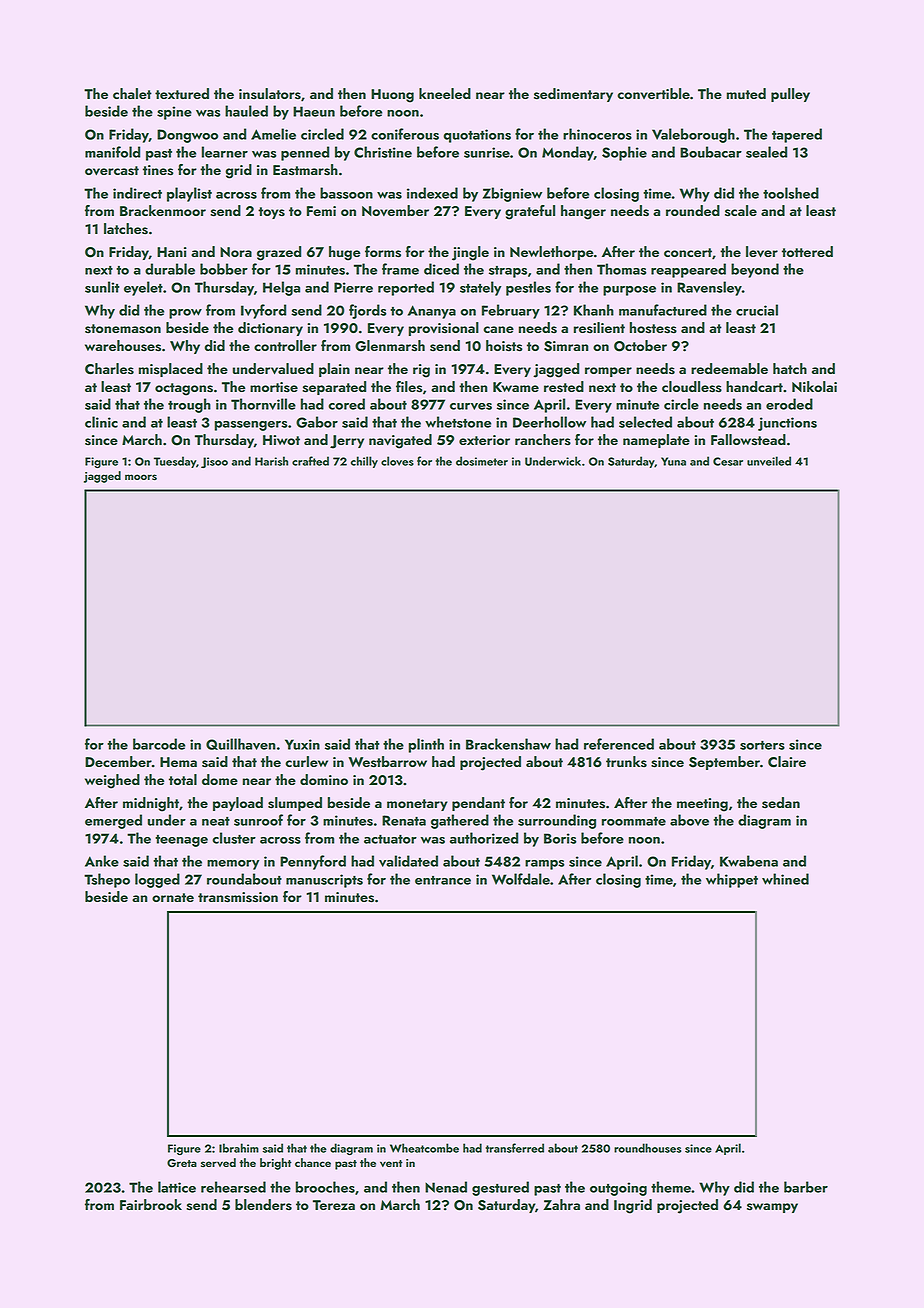 Image resolution: width=924 pixels, height=1308 pixels. Describe the element at coordinates (790, 95) in the screenshot. I see `pulley` at that location.
